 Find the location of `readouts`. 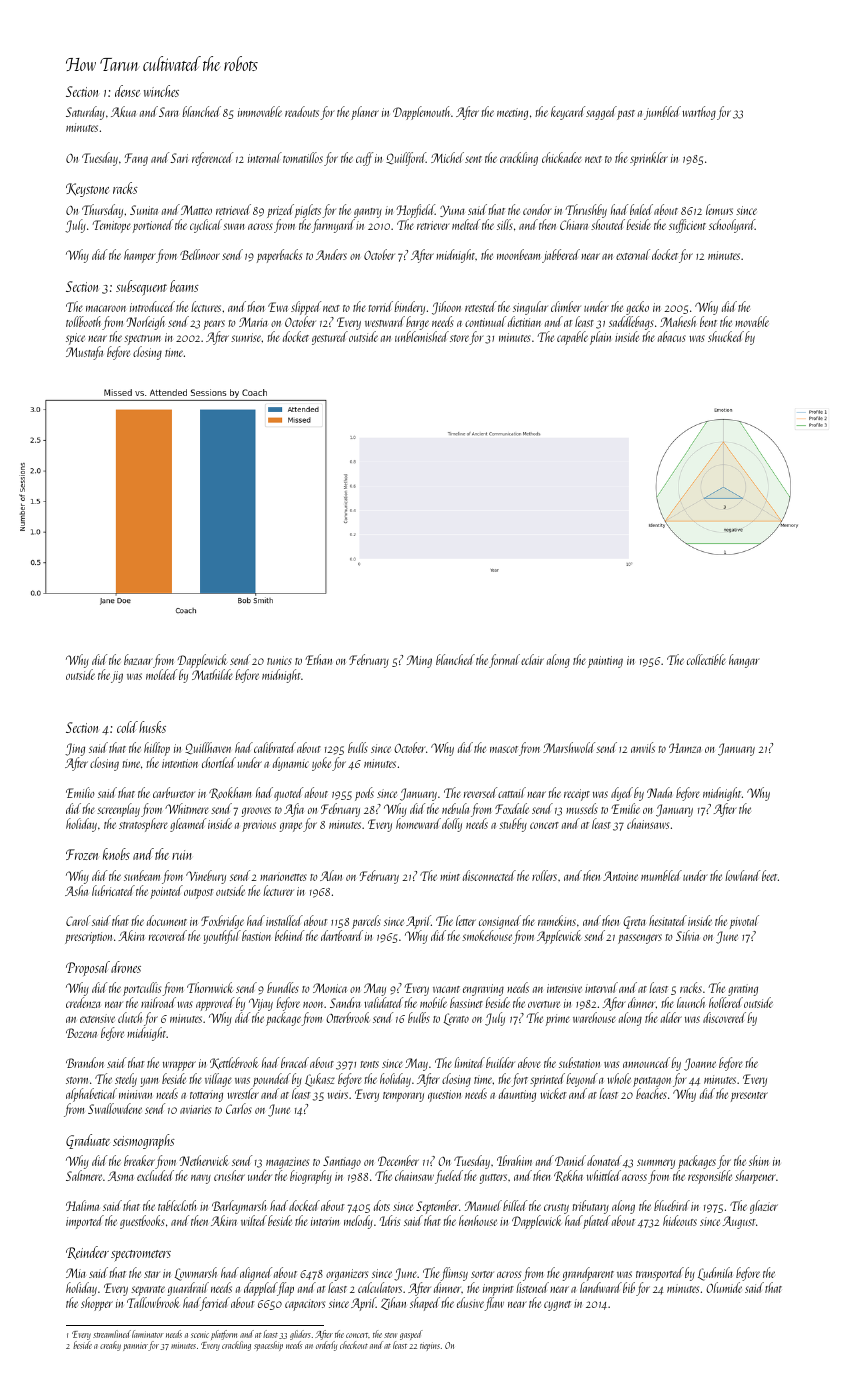

readouts is located at coordinates (302, 111).
